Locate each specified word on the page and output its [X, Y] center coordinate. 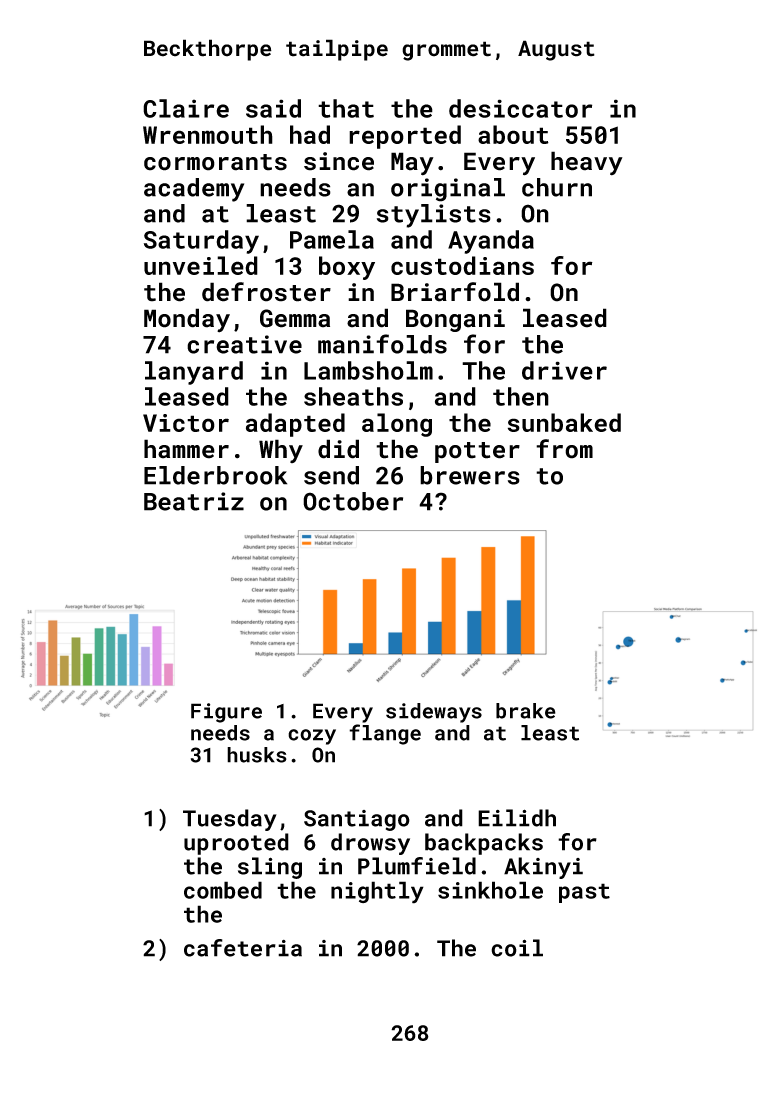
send [331, 475]
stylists [434, 216]
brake [526, 711]
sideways [434, 713]
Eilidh [517, 818]
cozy [312, 737]
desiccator [520, 108]
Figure [226, 713]
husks [257, 755]
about [513, 134]
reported [405, 137]
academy [194, 190]
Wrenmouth [208, 134]
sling [270, 868]
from [564, 449]
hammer [186, 449]
